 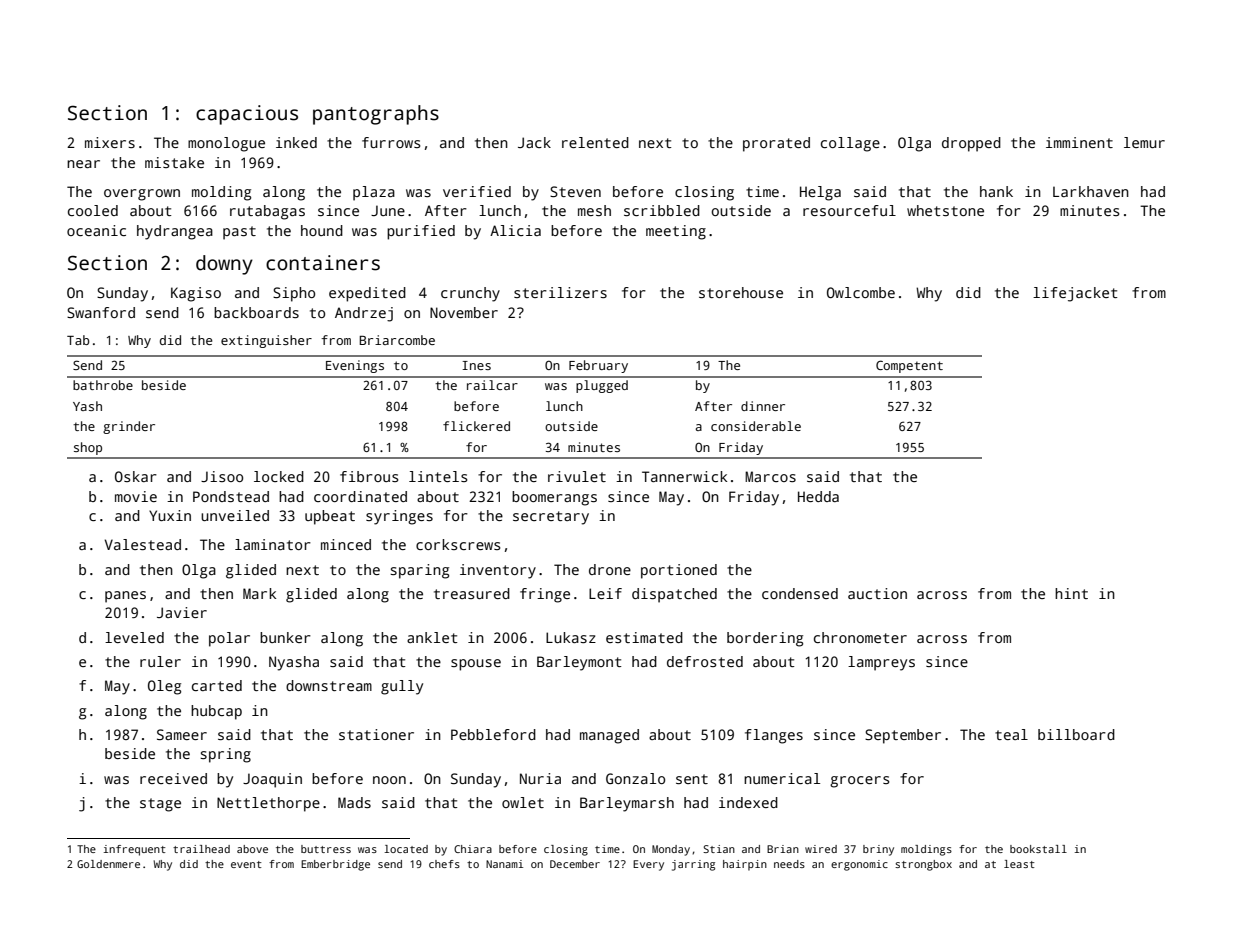 What do you see at coordinates (247, 115) in the page?
I see `capacious` at bounding box center [247, 115].
